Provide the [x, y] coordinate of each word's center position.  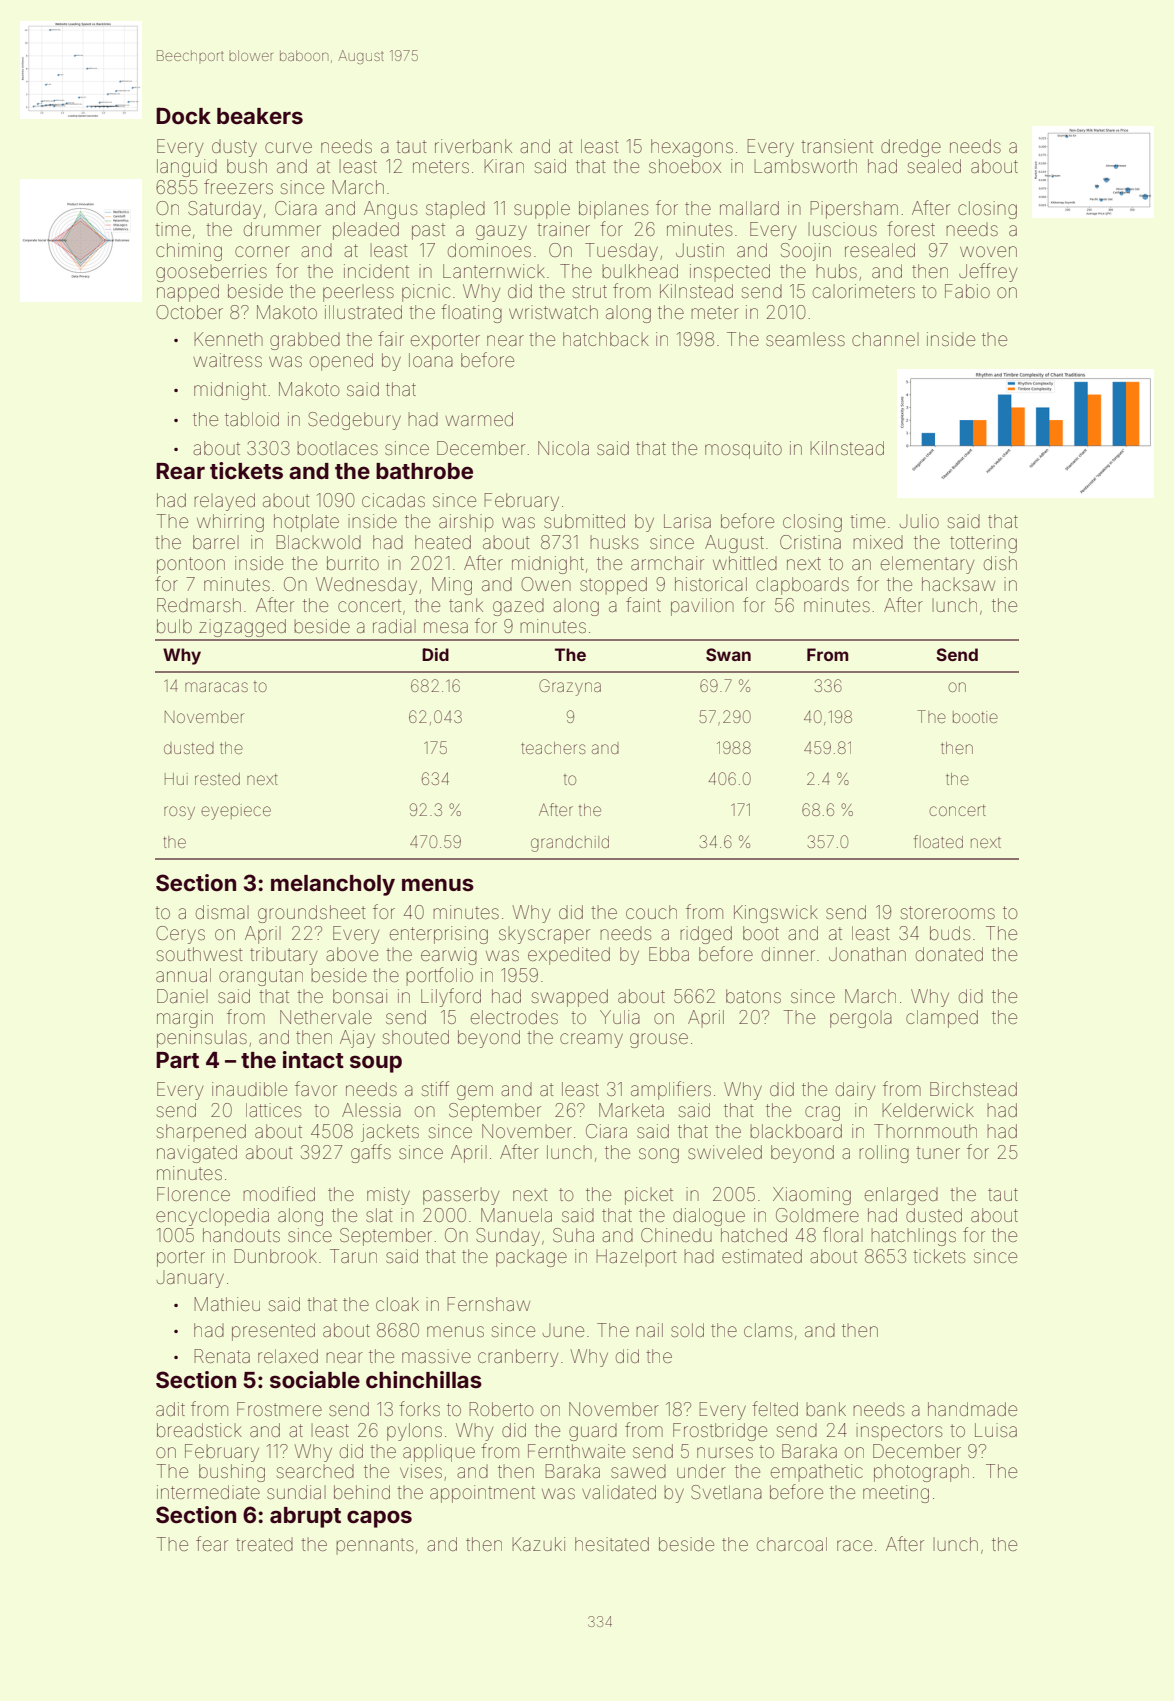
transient [837, 146]
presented [273, 1332]
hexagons [692, 148]
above [352, 954]
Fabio [967, 291]
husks [614, 542]
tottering [983, 544]
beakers [260, 116]
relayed [224, 502]
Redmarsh [199, 605]
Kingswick [776, 914]
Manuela [516, 1215]
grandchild [570, 844]
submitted [584, 521]
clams [768, 1330]
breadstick [199, 1430]
